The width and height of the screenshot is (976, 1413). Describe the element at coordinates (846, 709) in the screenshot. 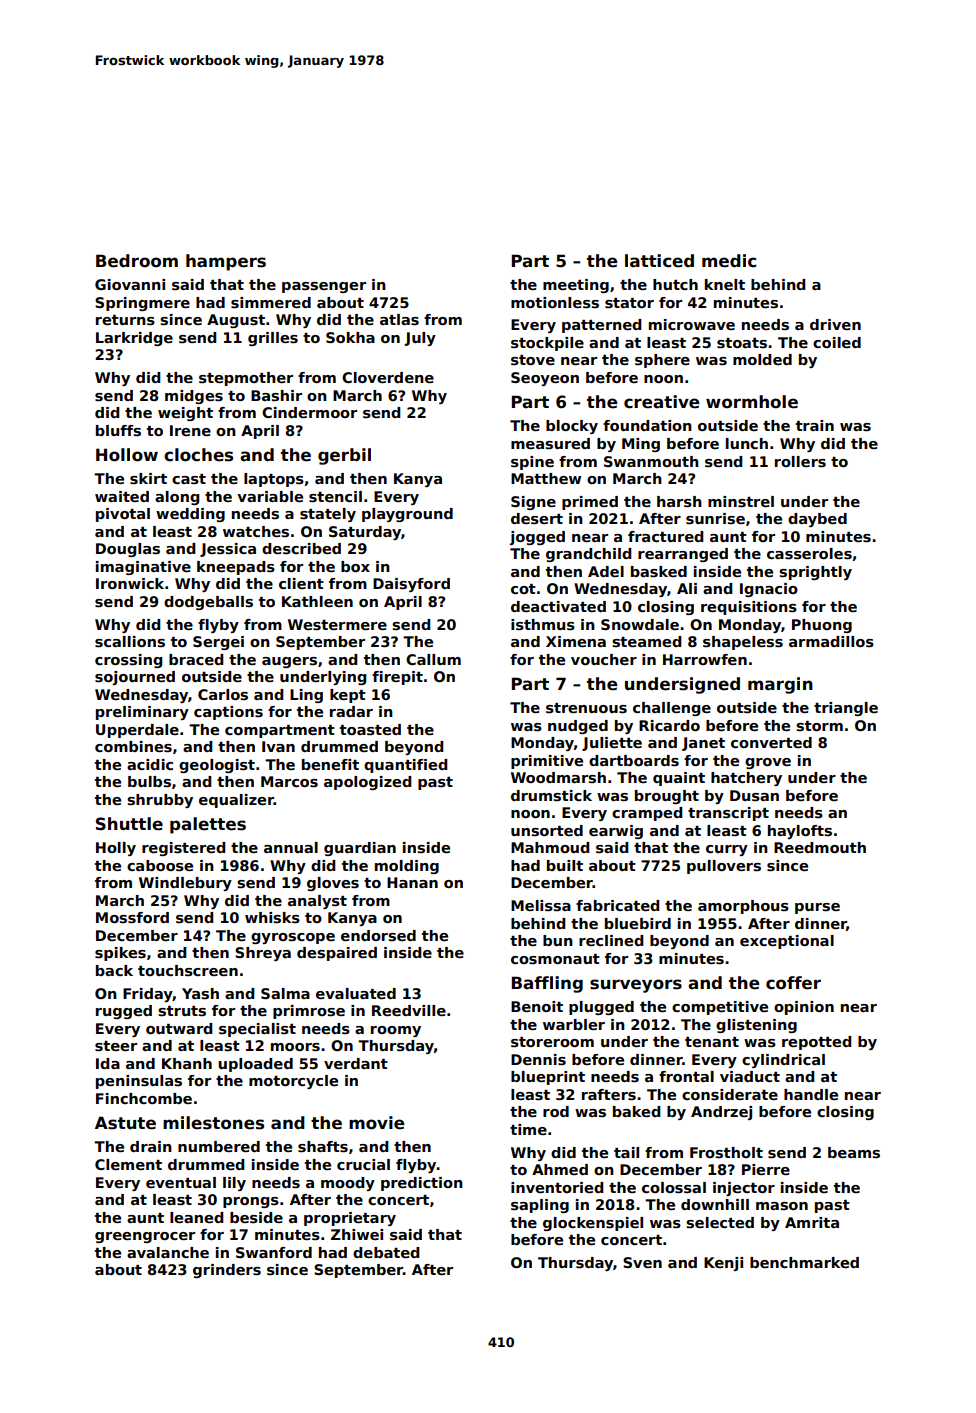

I see `triangle` at that location.
